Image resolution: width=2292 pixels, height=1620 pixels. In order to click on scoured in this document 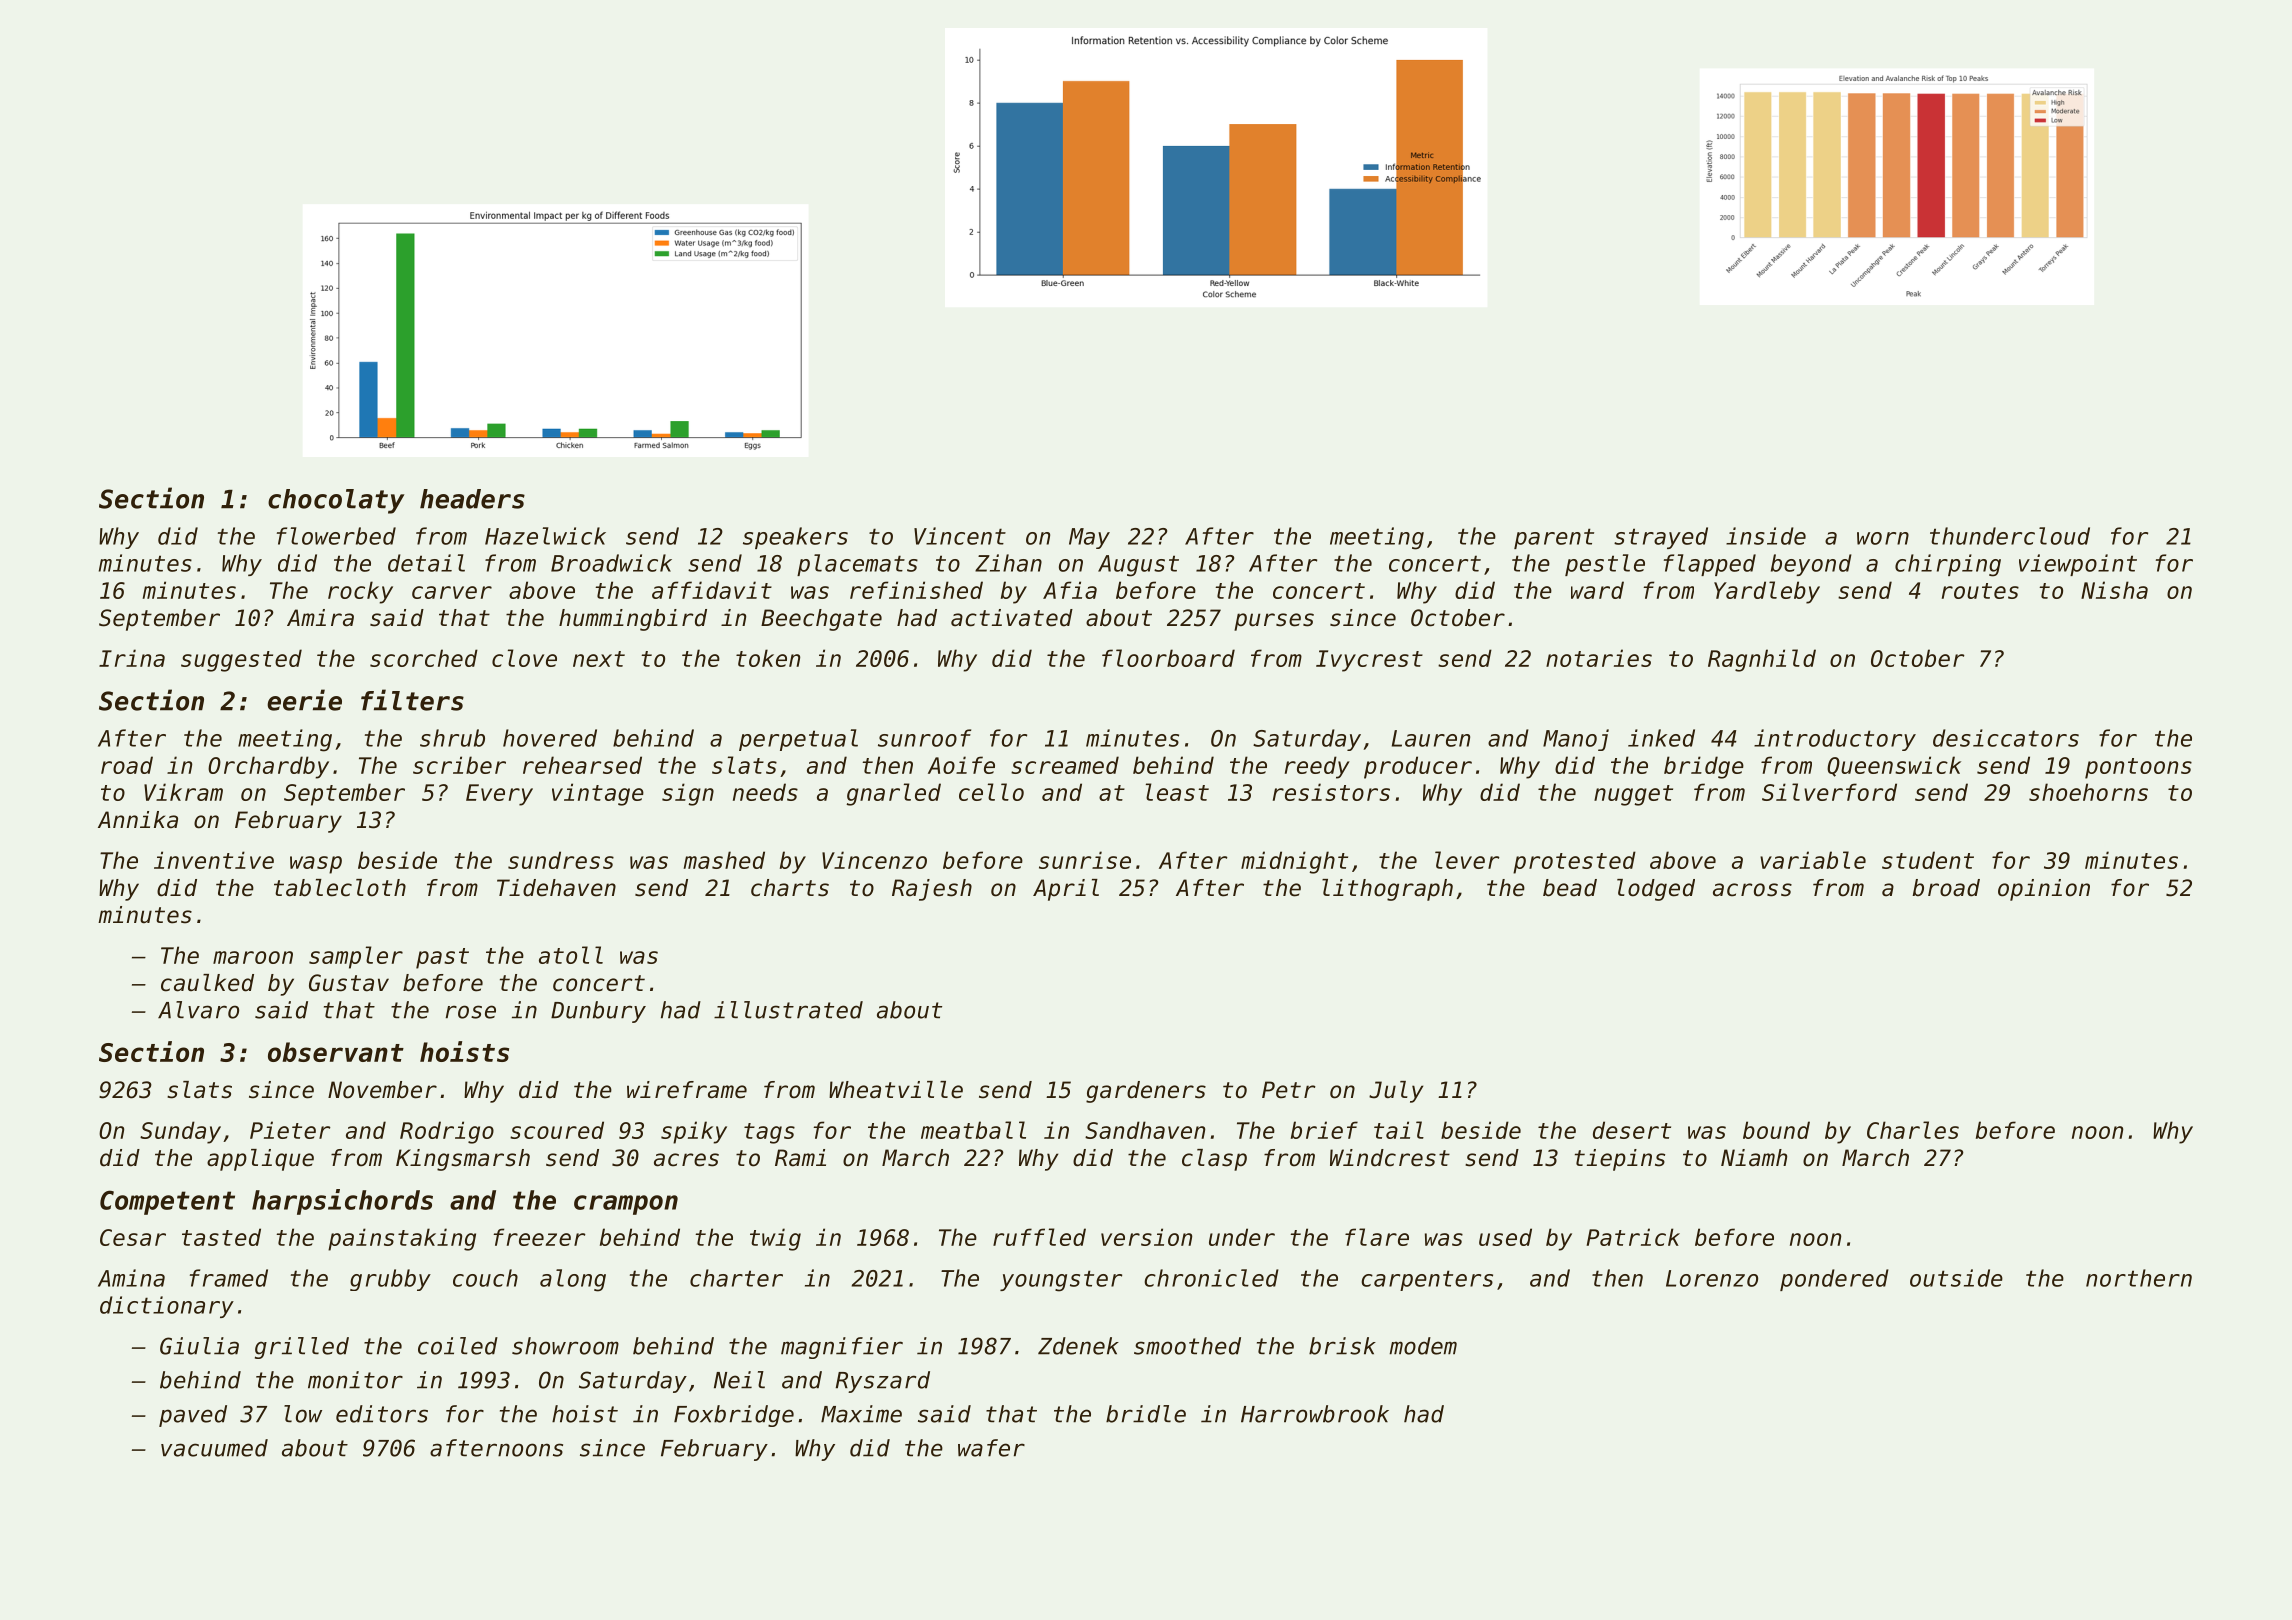, I will do `click(557, 1130)`.
